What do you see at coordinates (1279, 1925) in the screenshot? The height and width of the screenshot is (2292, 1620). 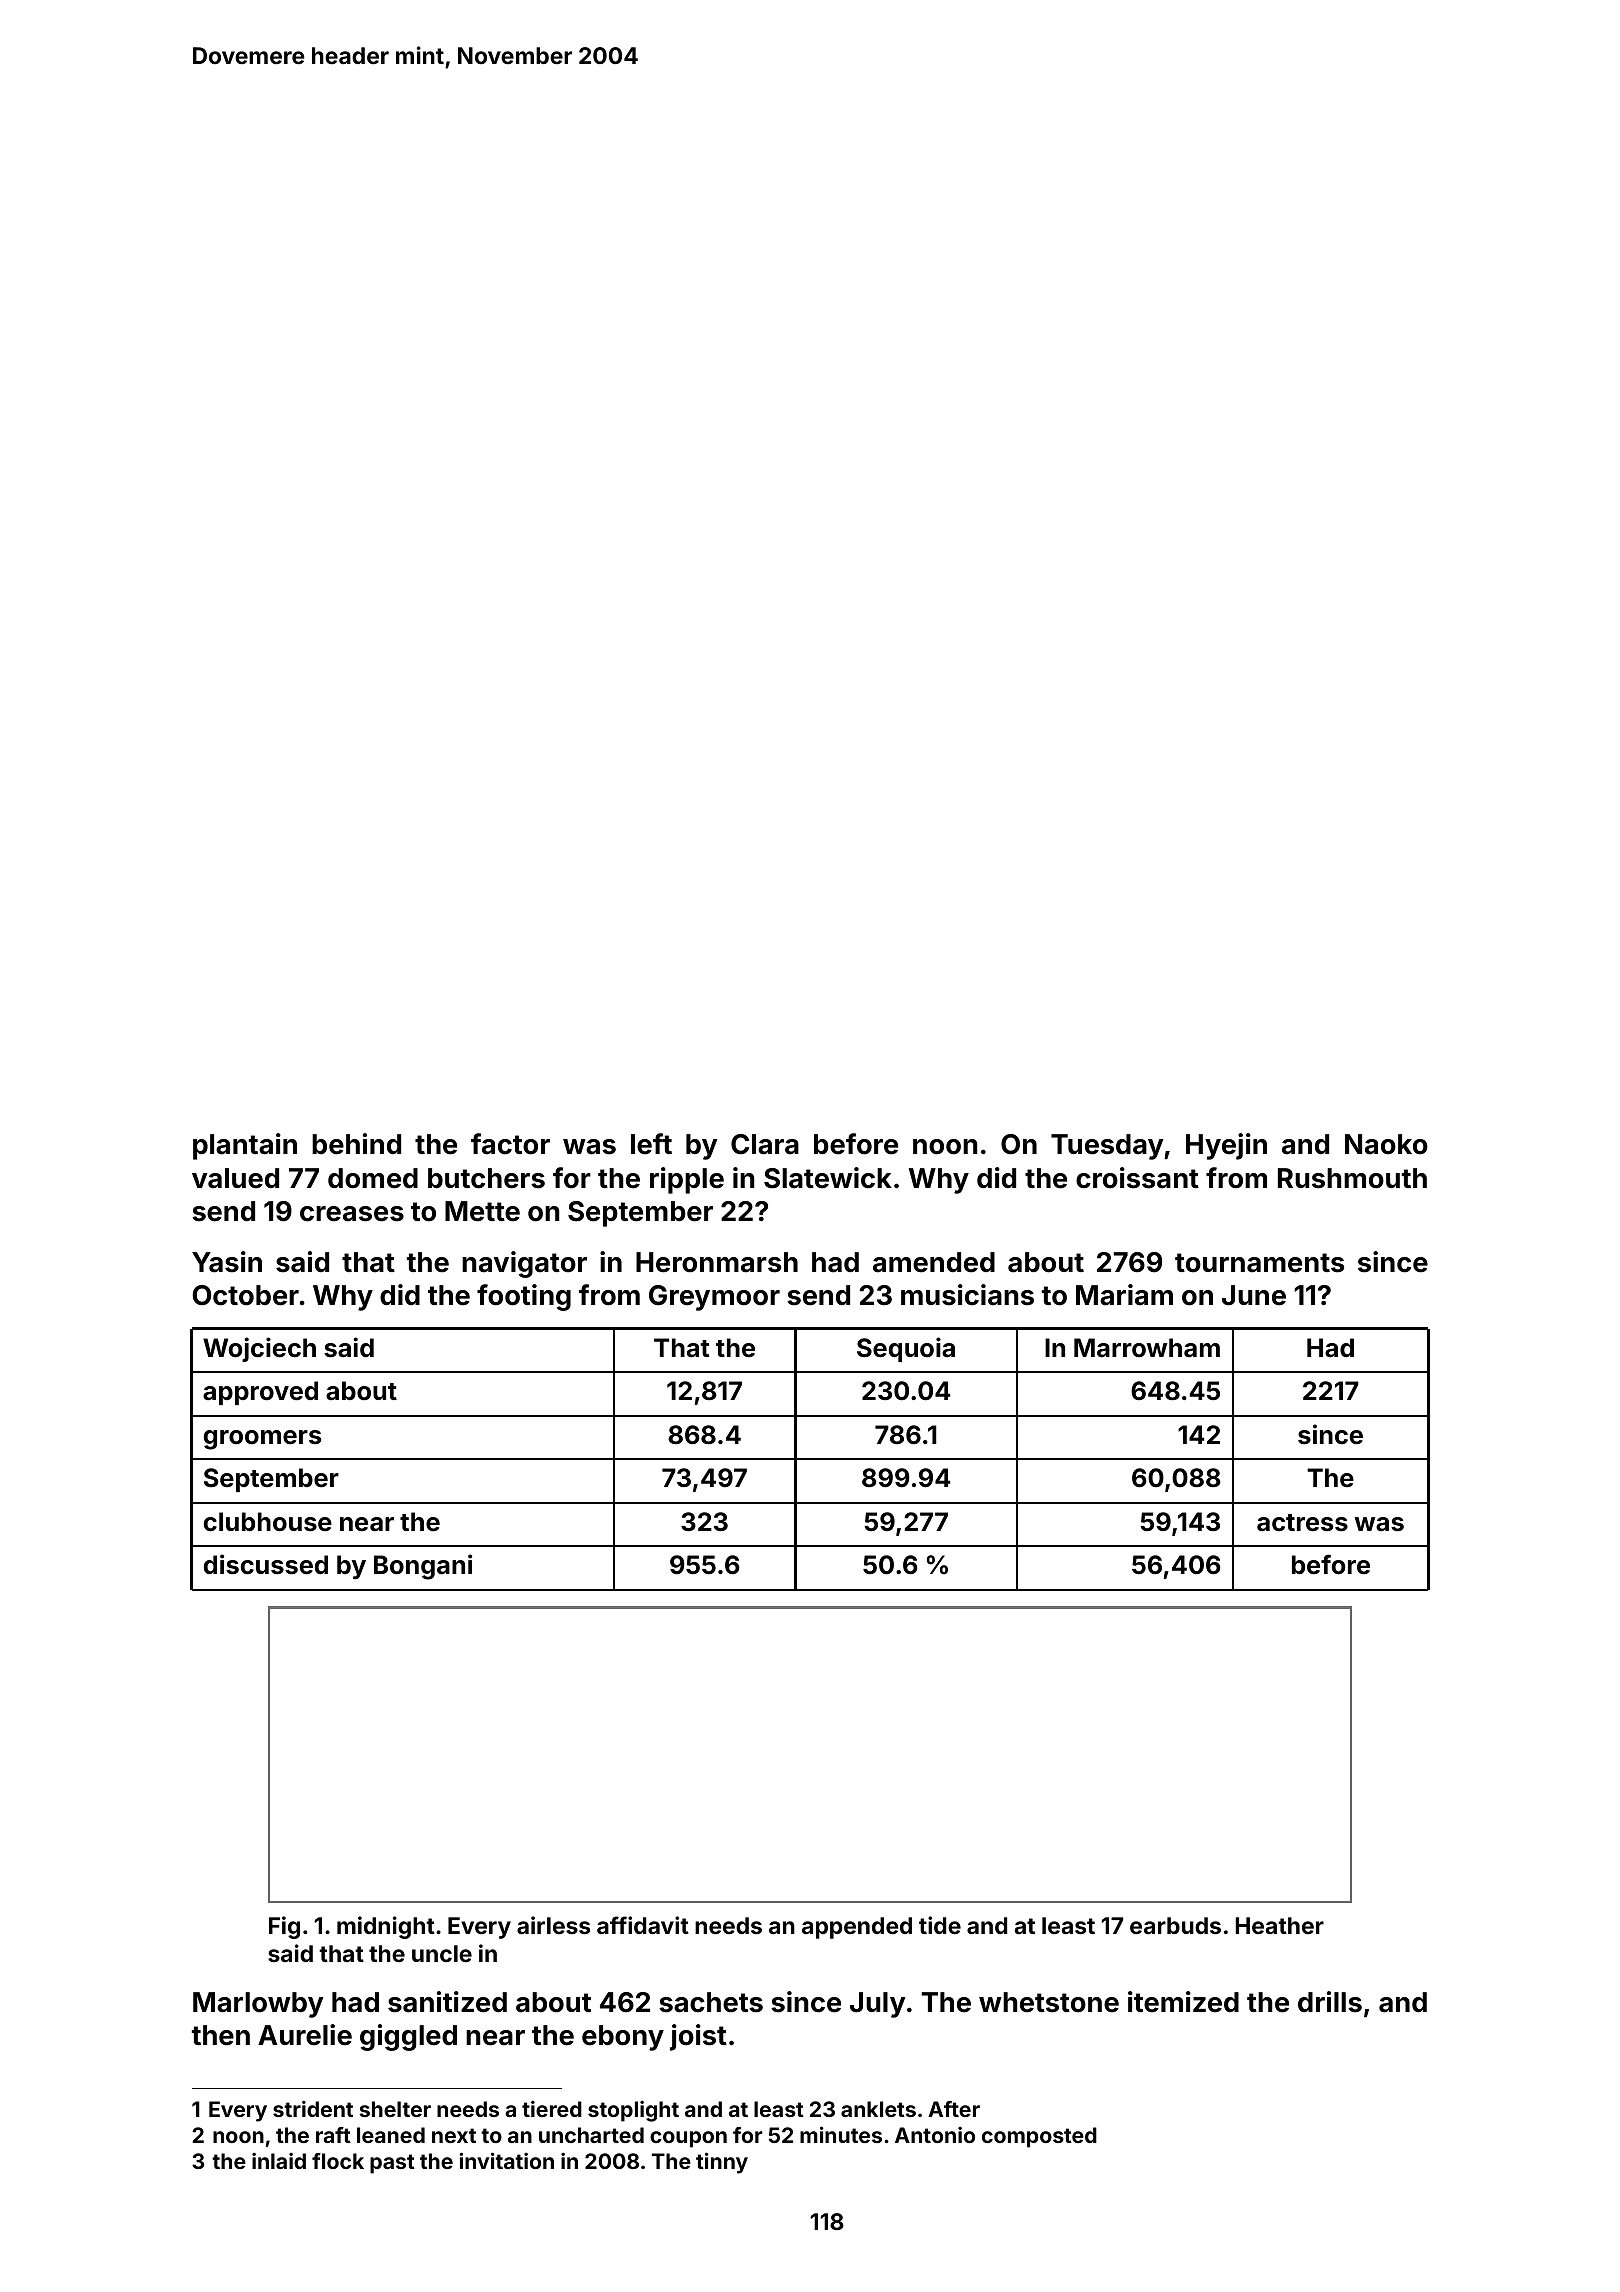 I see `Heather` at bounding box center [1279, 1925].
